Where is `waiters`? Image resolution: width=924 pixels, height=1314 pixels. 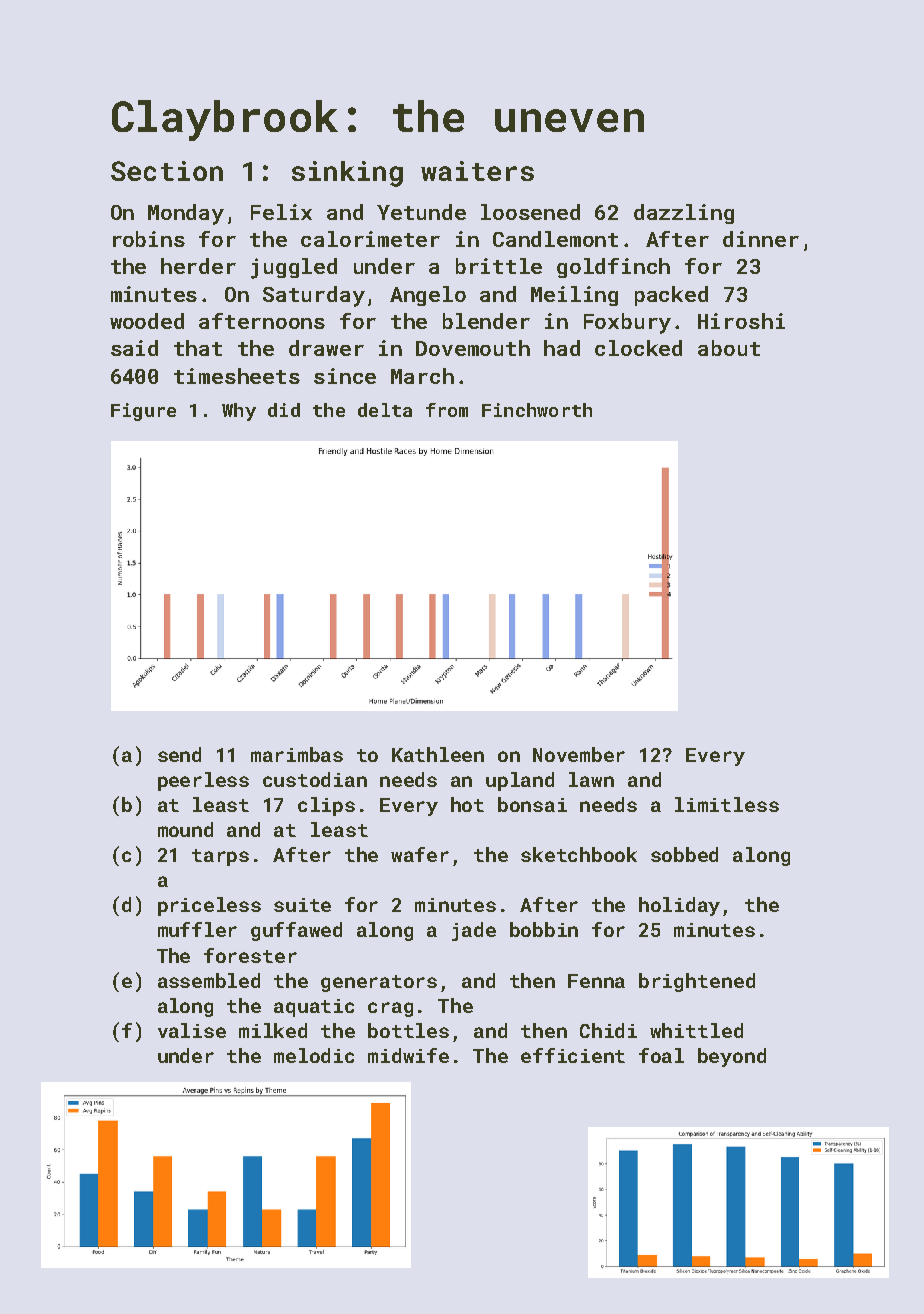
waiters is located at coordinates (477, 171).
